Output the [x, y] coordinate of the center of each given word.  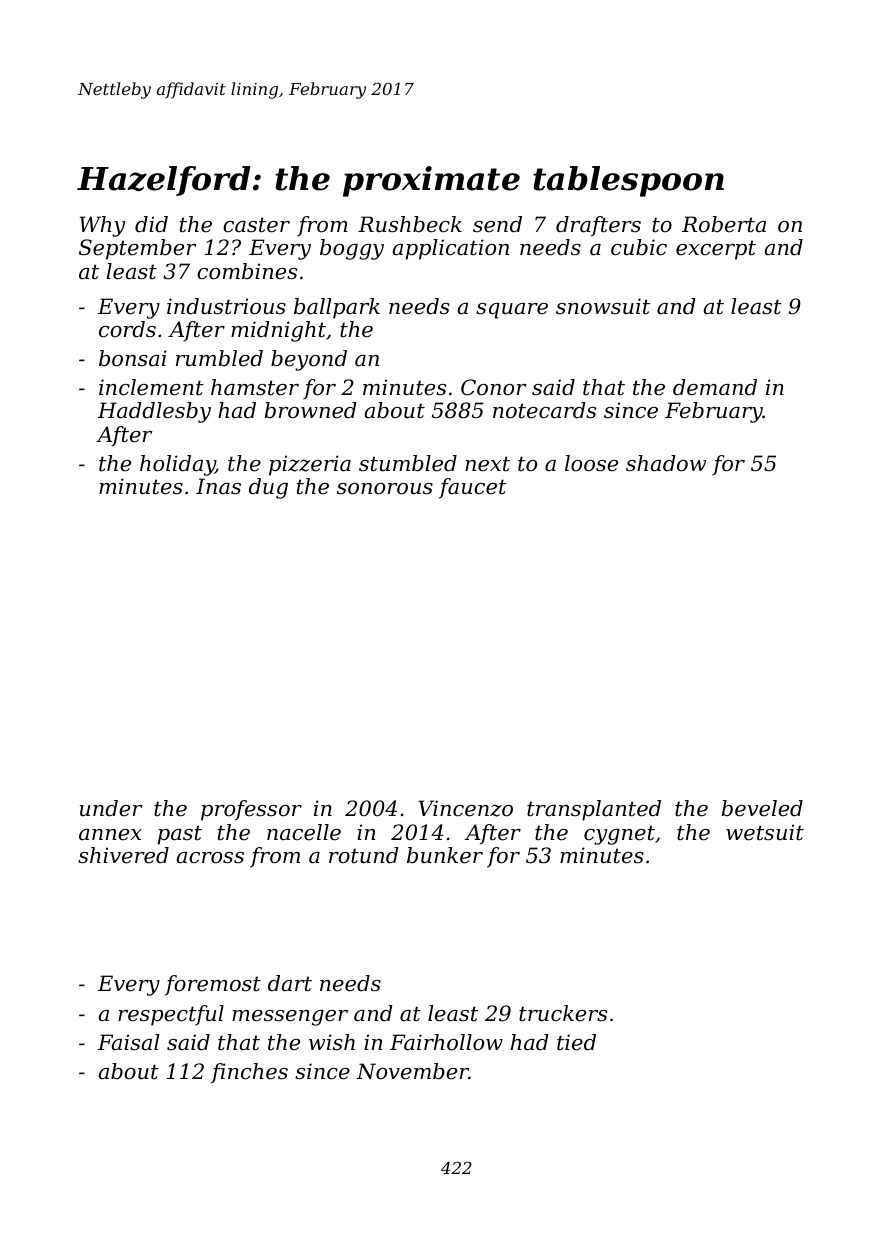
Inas [218, 486]
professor [251, 810]
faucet [473, 488]
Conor [493, 387]
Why [102, 226]
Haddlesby [154, 412]
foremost [213, 985]
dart [290, 983]
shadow [666, 463]
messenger [290, 1018]
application [451, 249]
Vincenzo [465, 808]
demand [715, 387]
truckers [563, 1013]
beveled [762, 808]
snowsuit [603, 306]
